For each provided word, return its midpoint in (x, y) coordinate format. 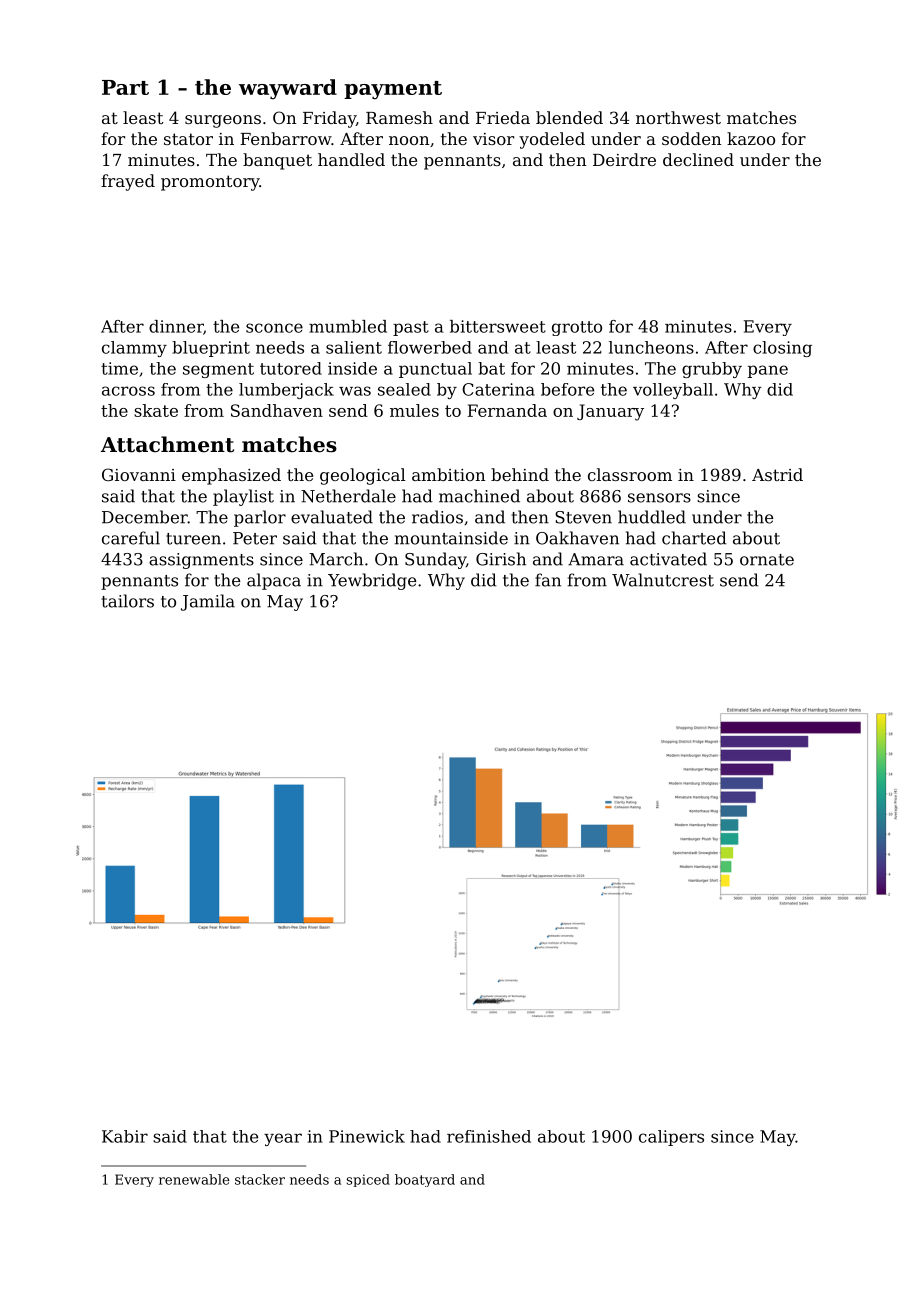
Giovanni (139, 474)
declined (698, 159)
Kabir (125, 1136)
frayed (128, 182)
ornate (767, 560)
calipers (671, 1138)
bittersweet (498, 326)
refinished (489, 1136)
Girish (501, 559)
